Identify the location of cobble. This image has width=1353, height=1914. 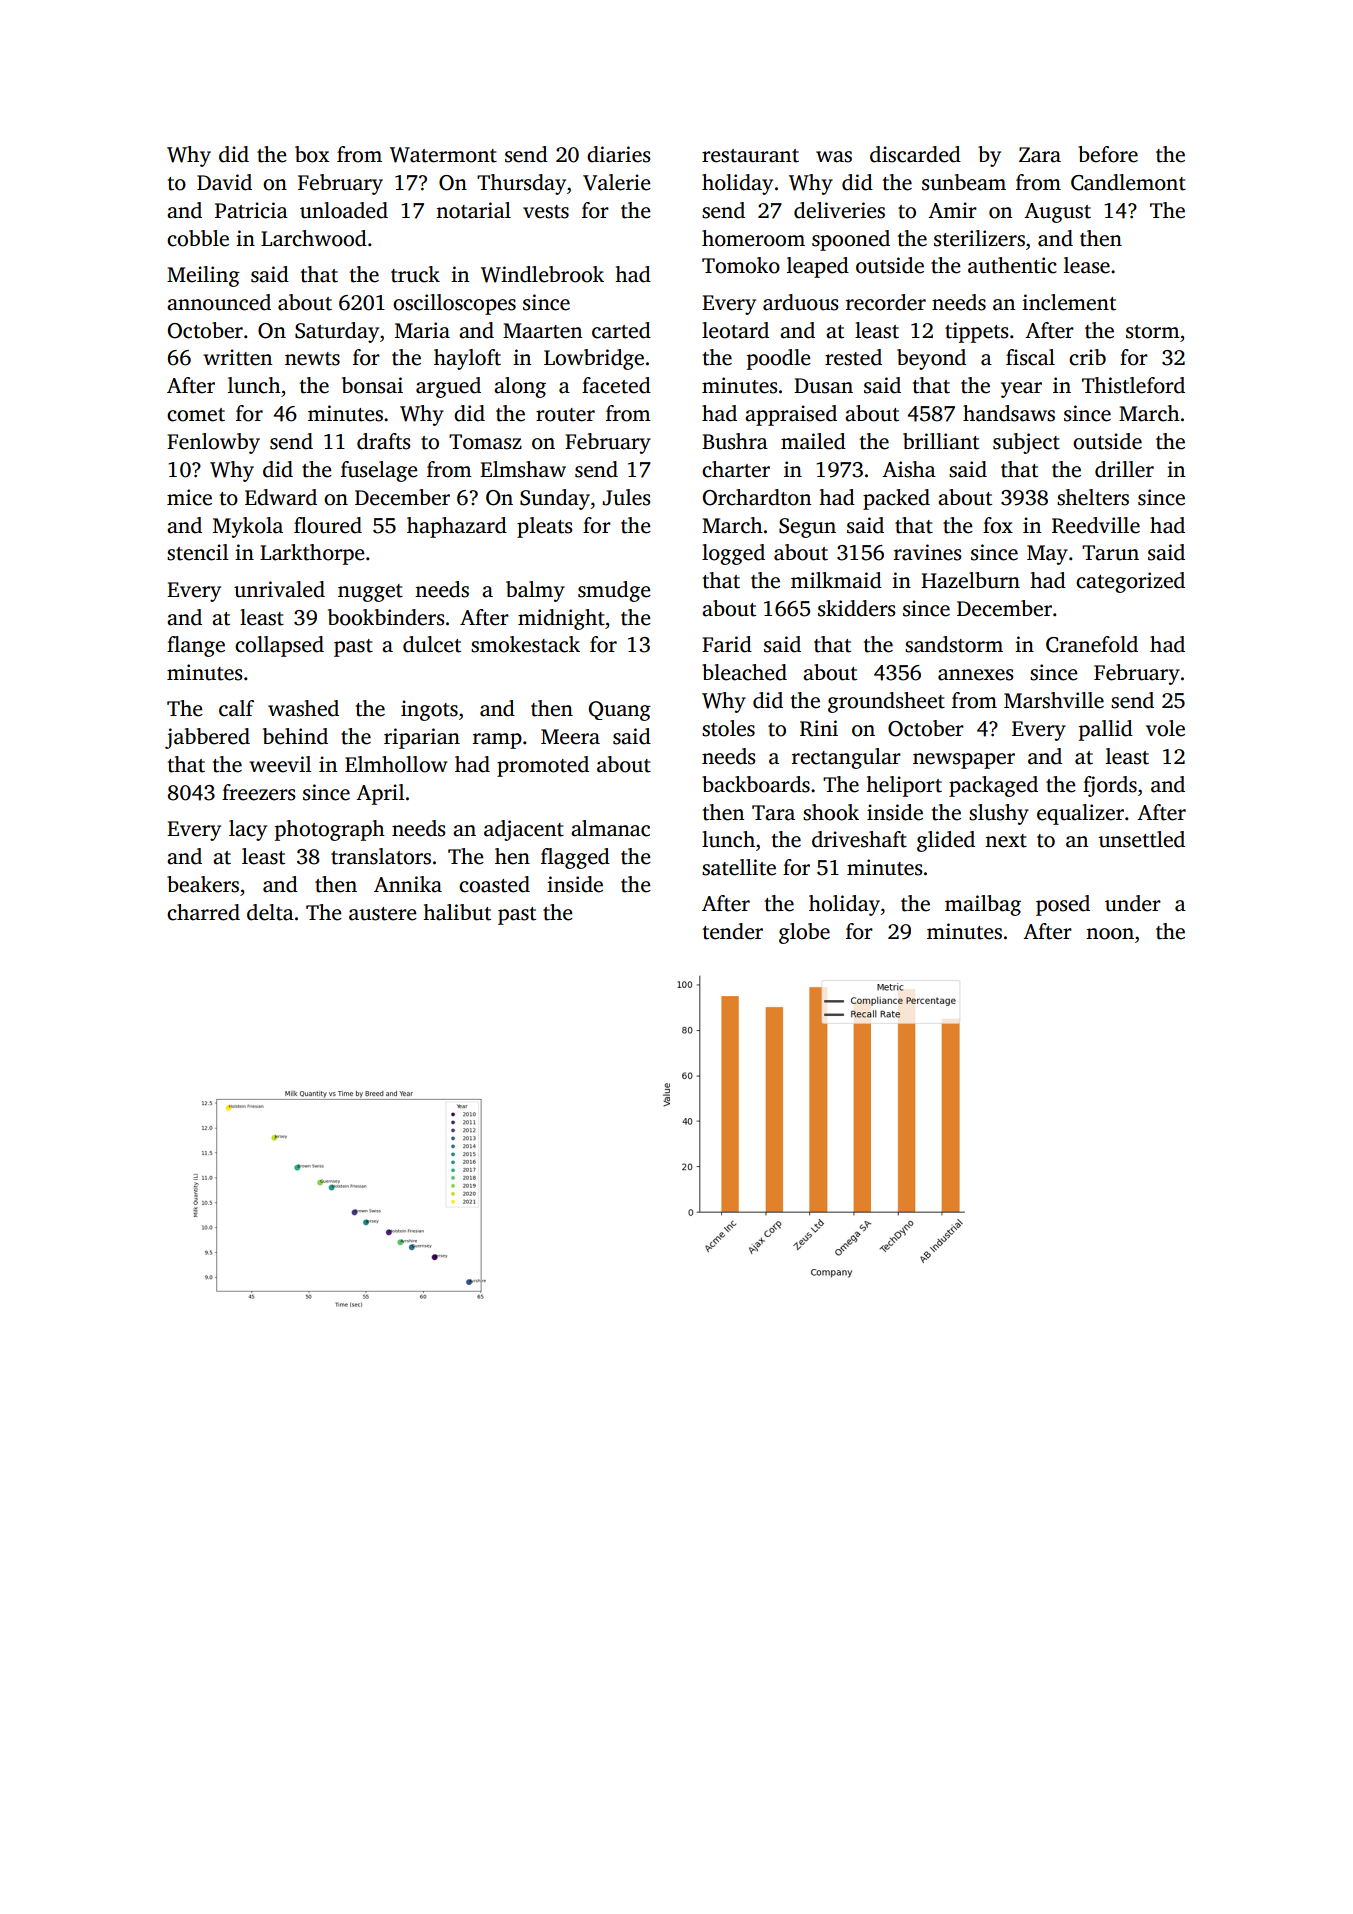
(198, 238).
